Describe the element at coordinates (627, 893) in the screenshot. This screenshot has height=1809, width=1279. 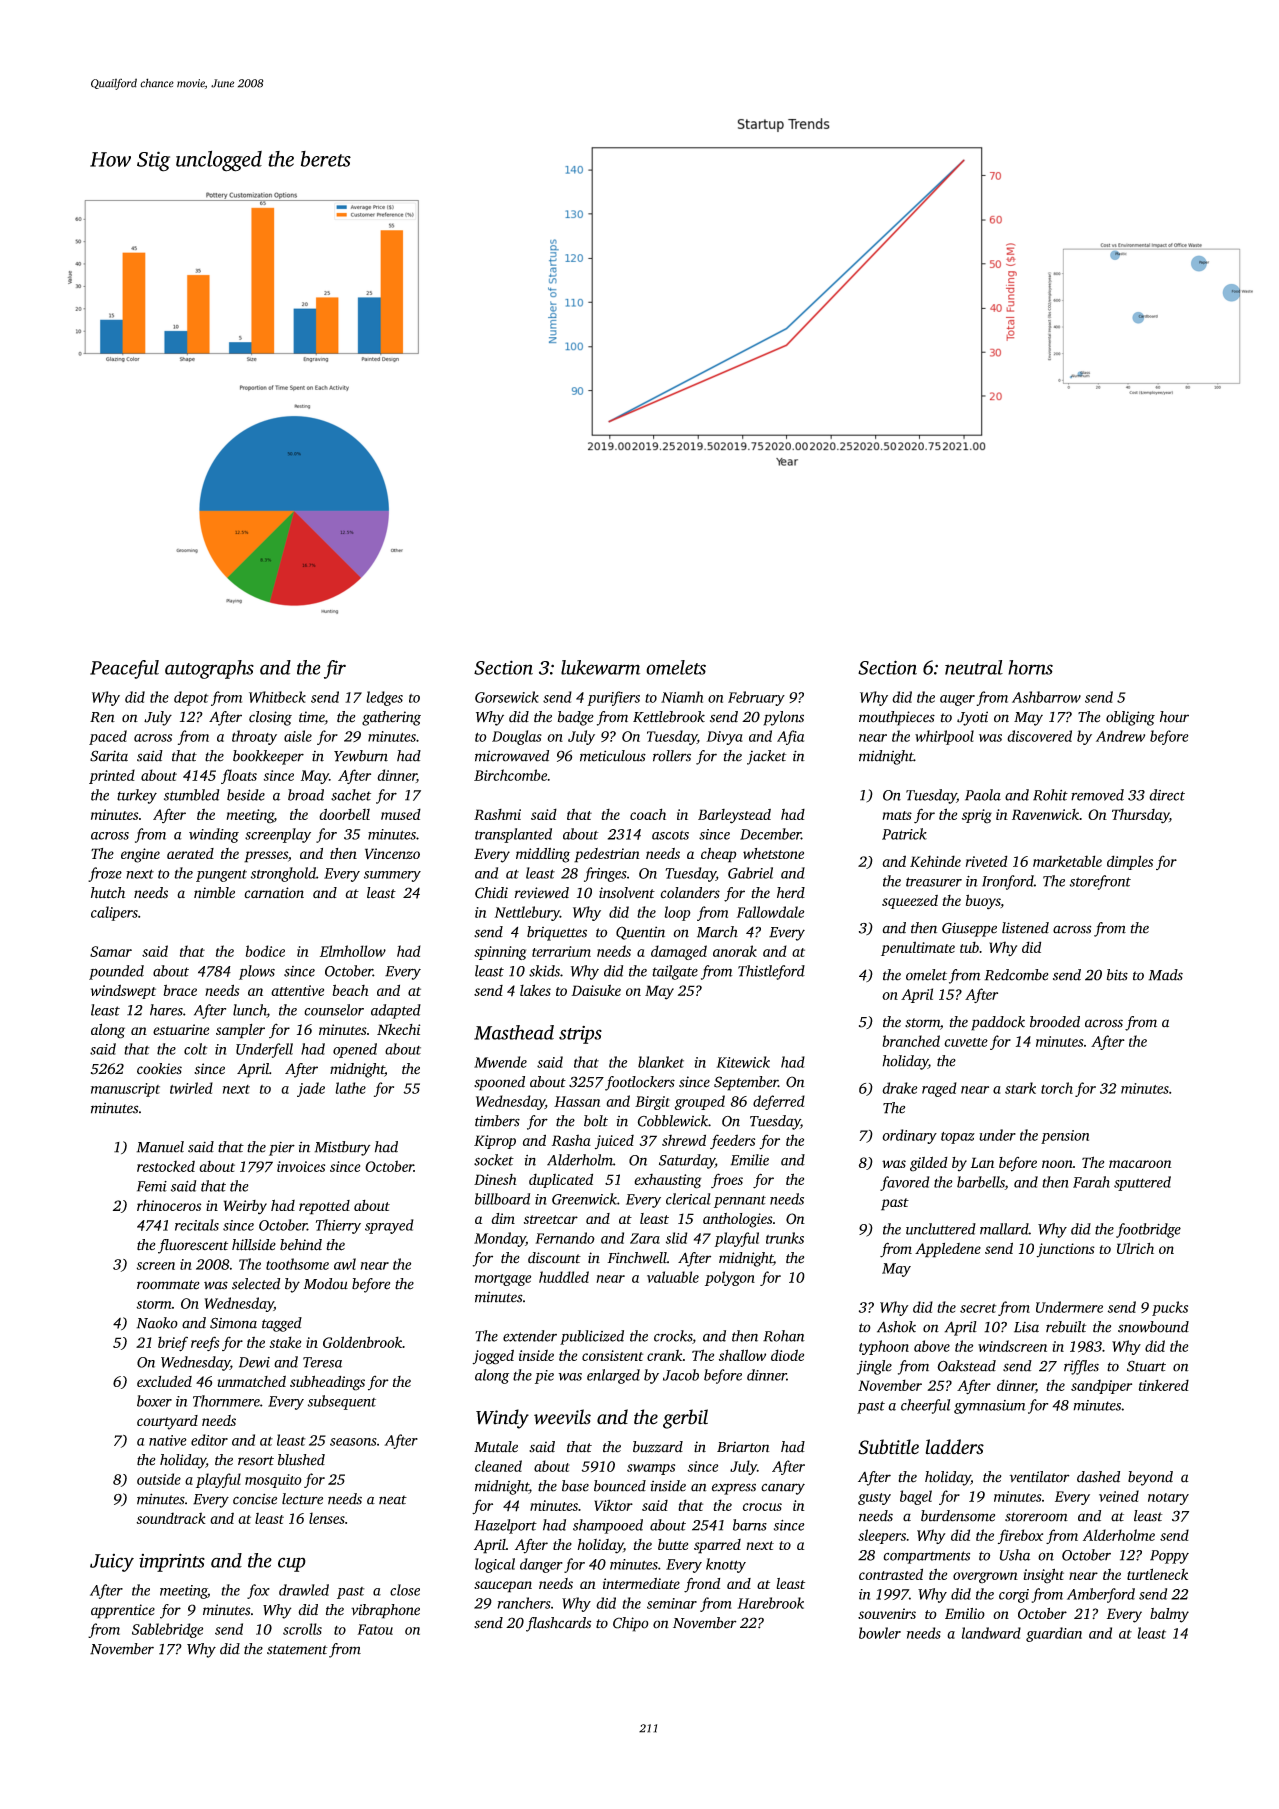
I see `insolvent` at that location.
